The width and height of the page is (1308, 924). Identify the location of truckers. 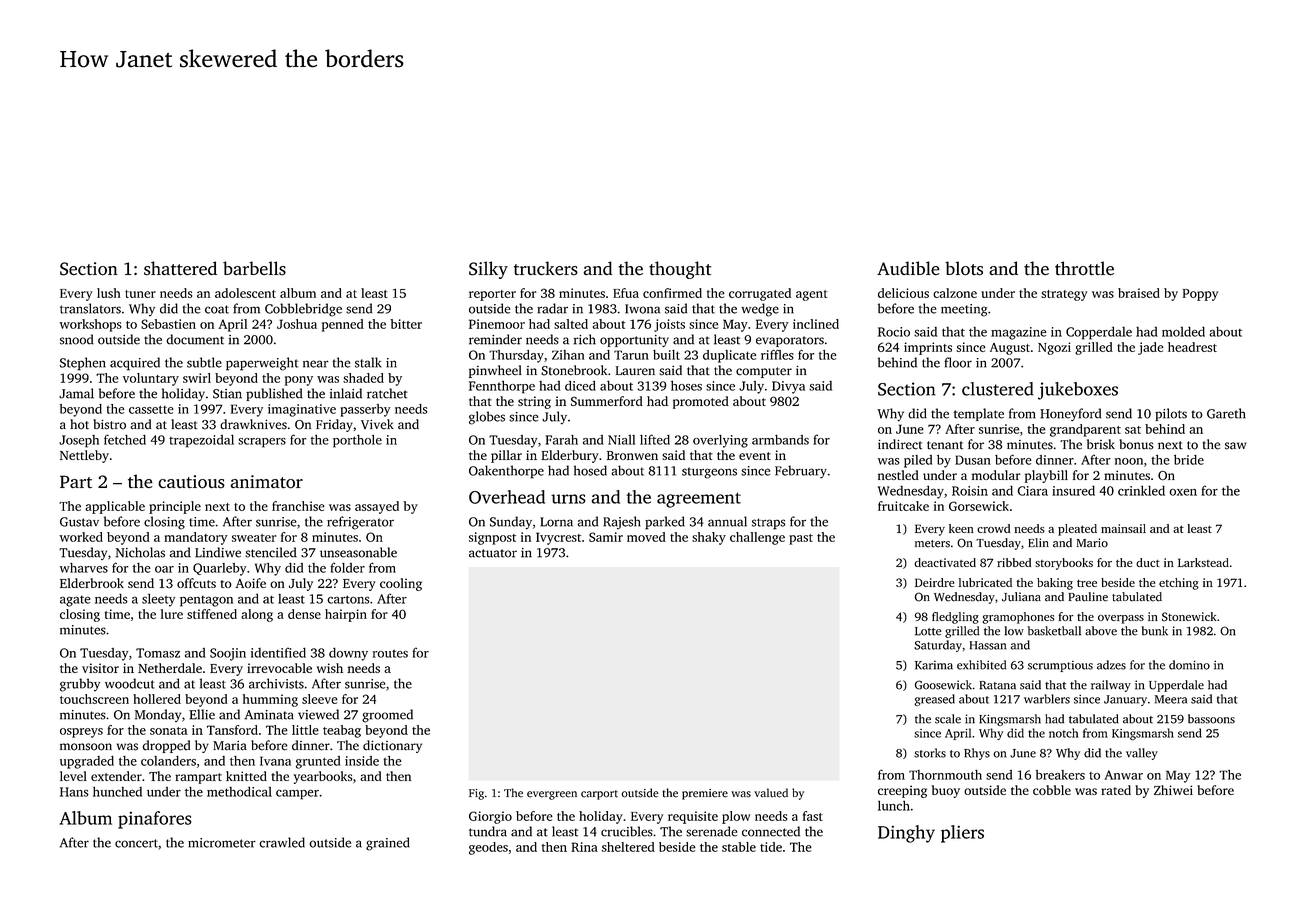
(546, 268).
